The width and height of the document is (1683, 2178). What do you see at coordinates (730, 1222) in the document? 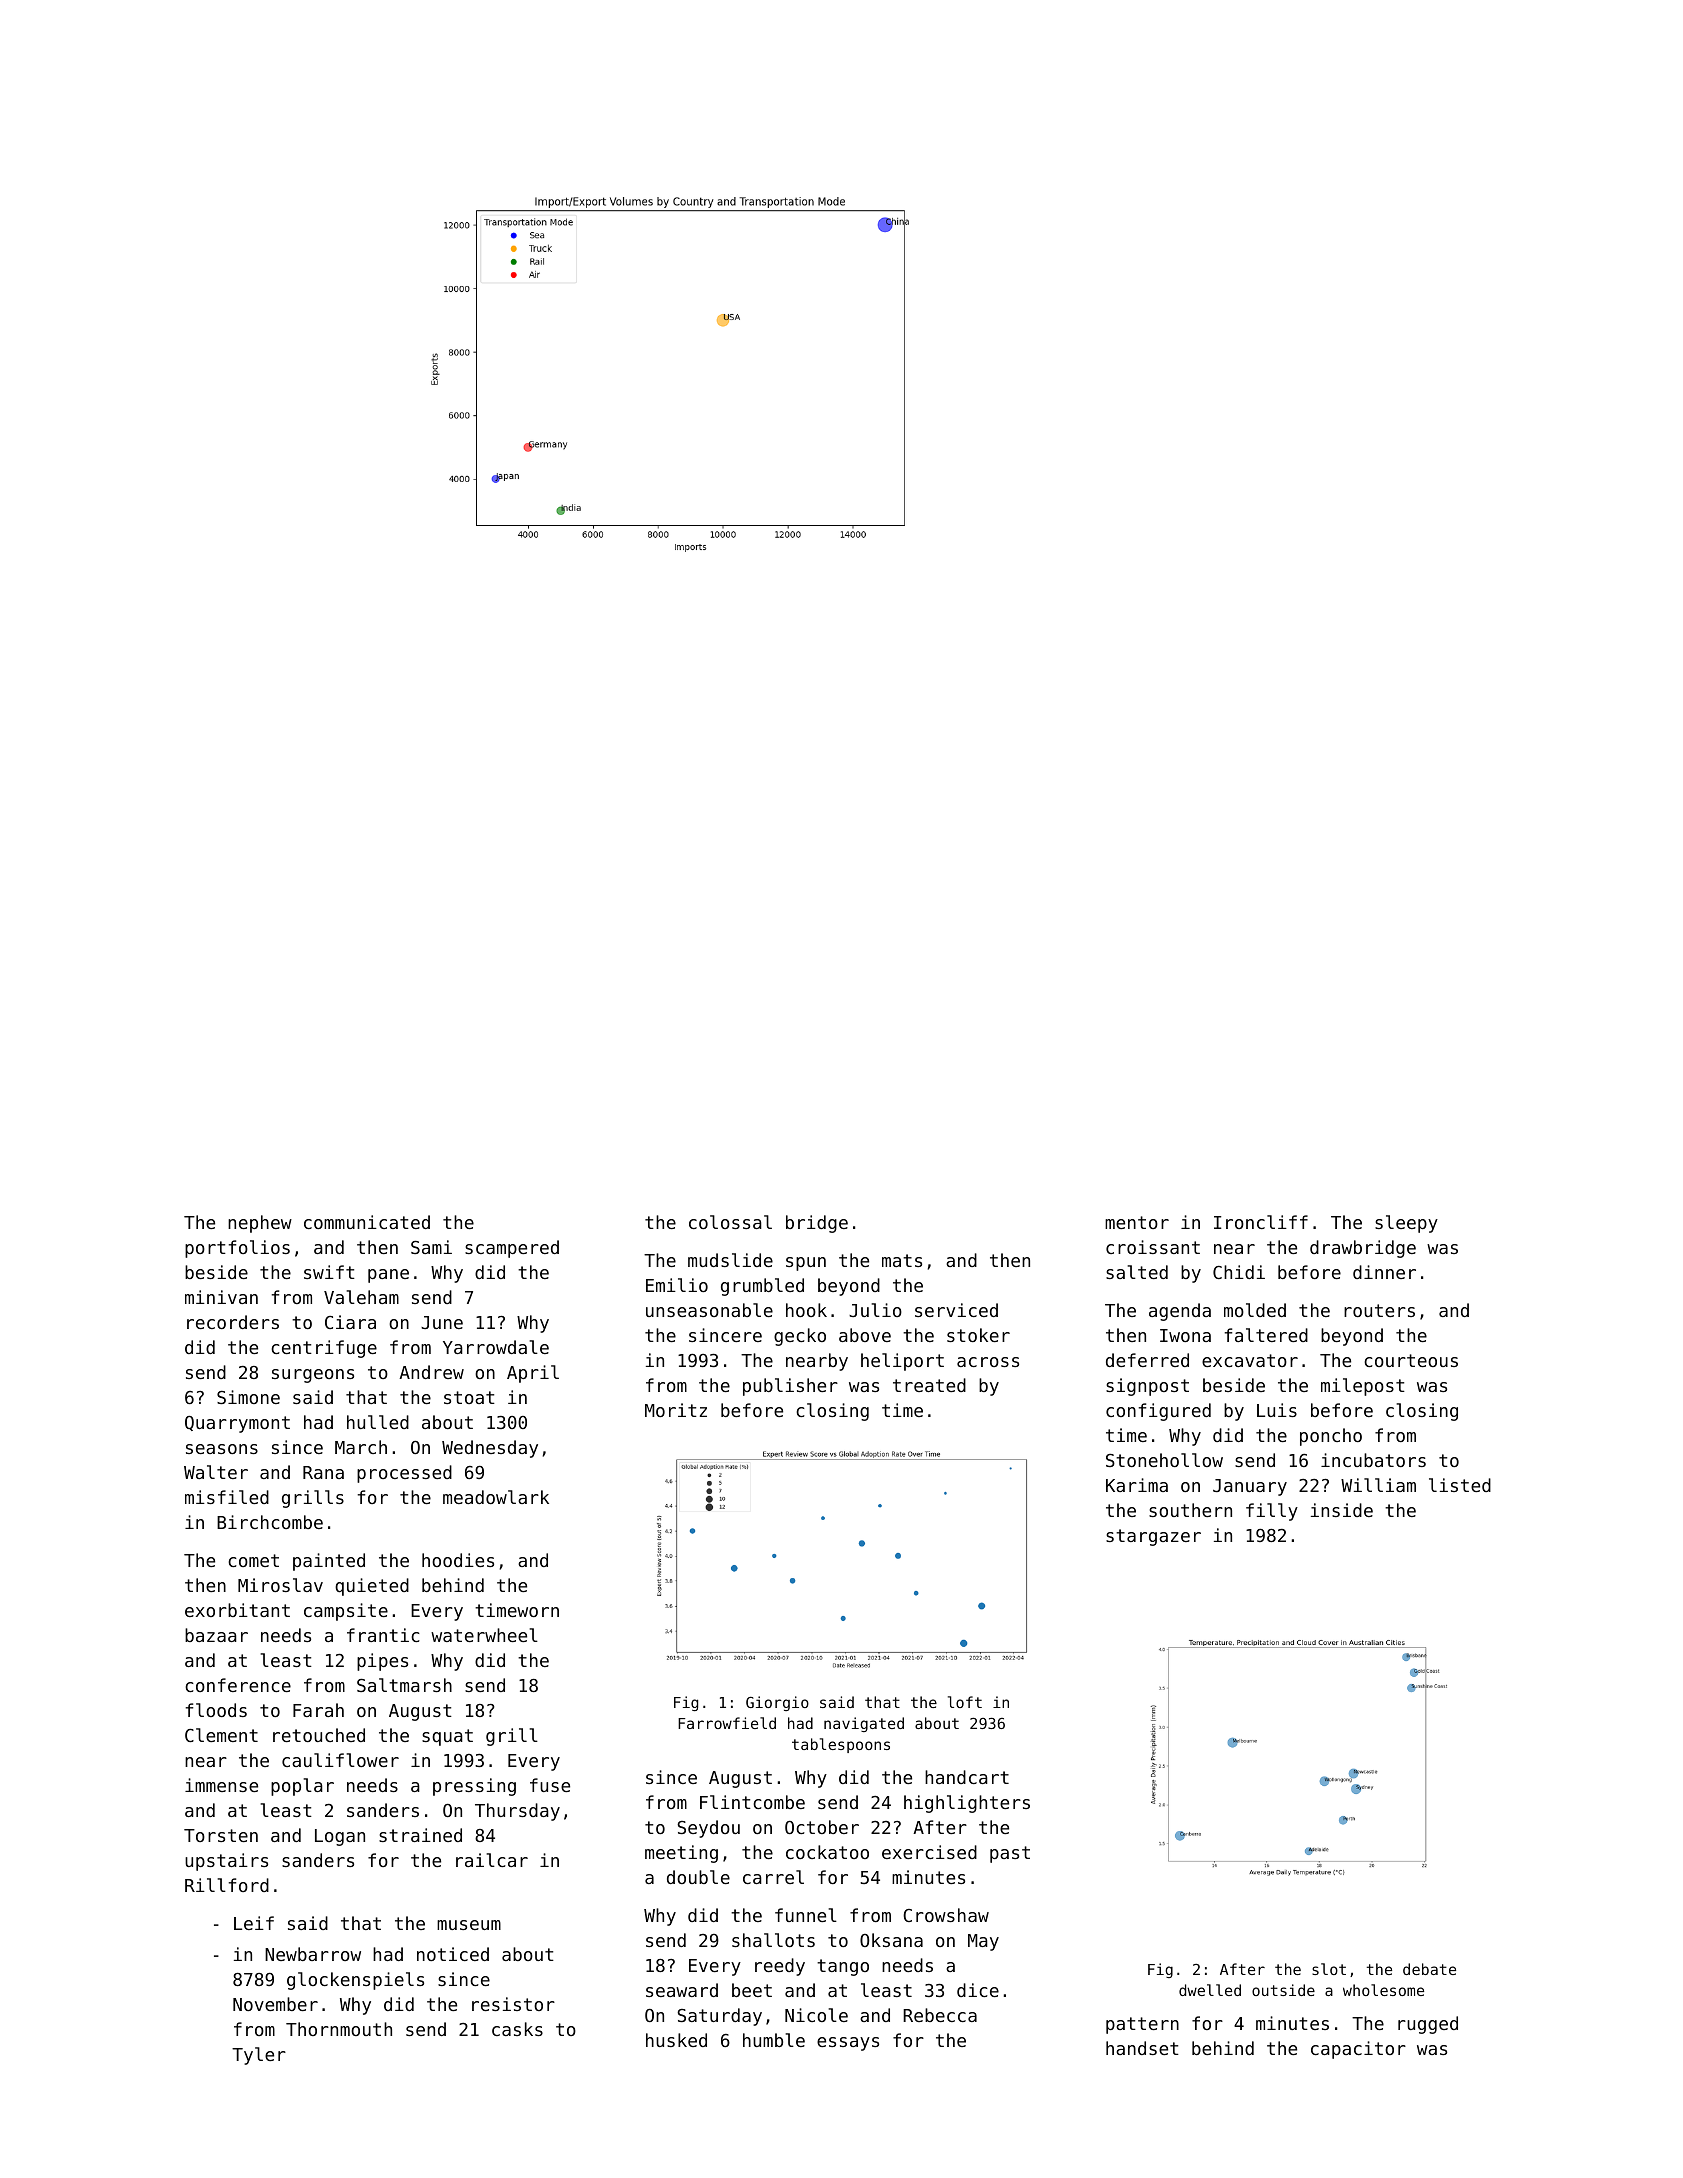
I see `colossal` at bounding box center [730, 1222].
